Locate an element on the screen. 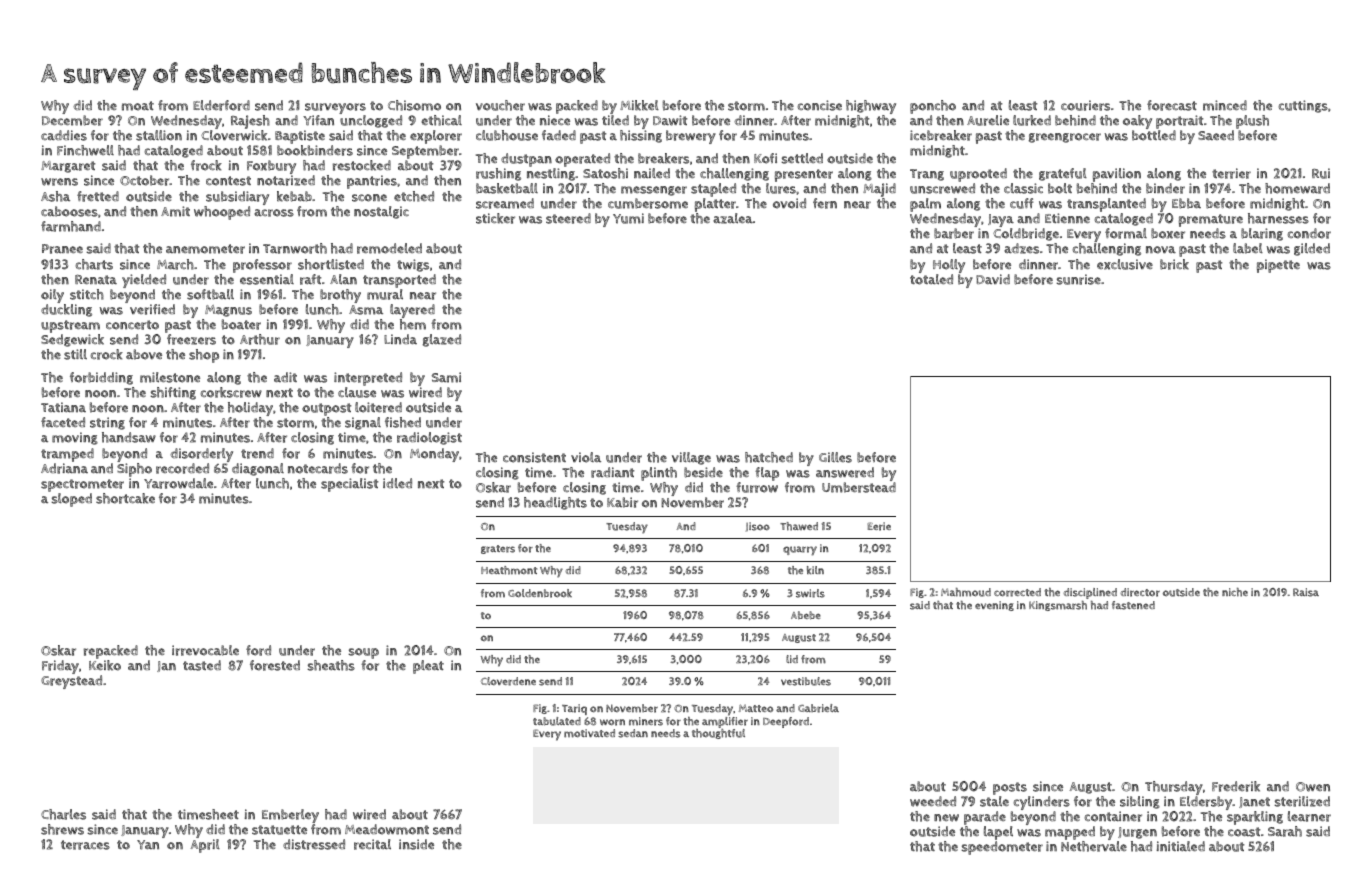  moat is located at coordinates (138, 106).
